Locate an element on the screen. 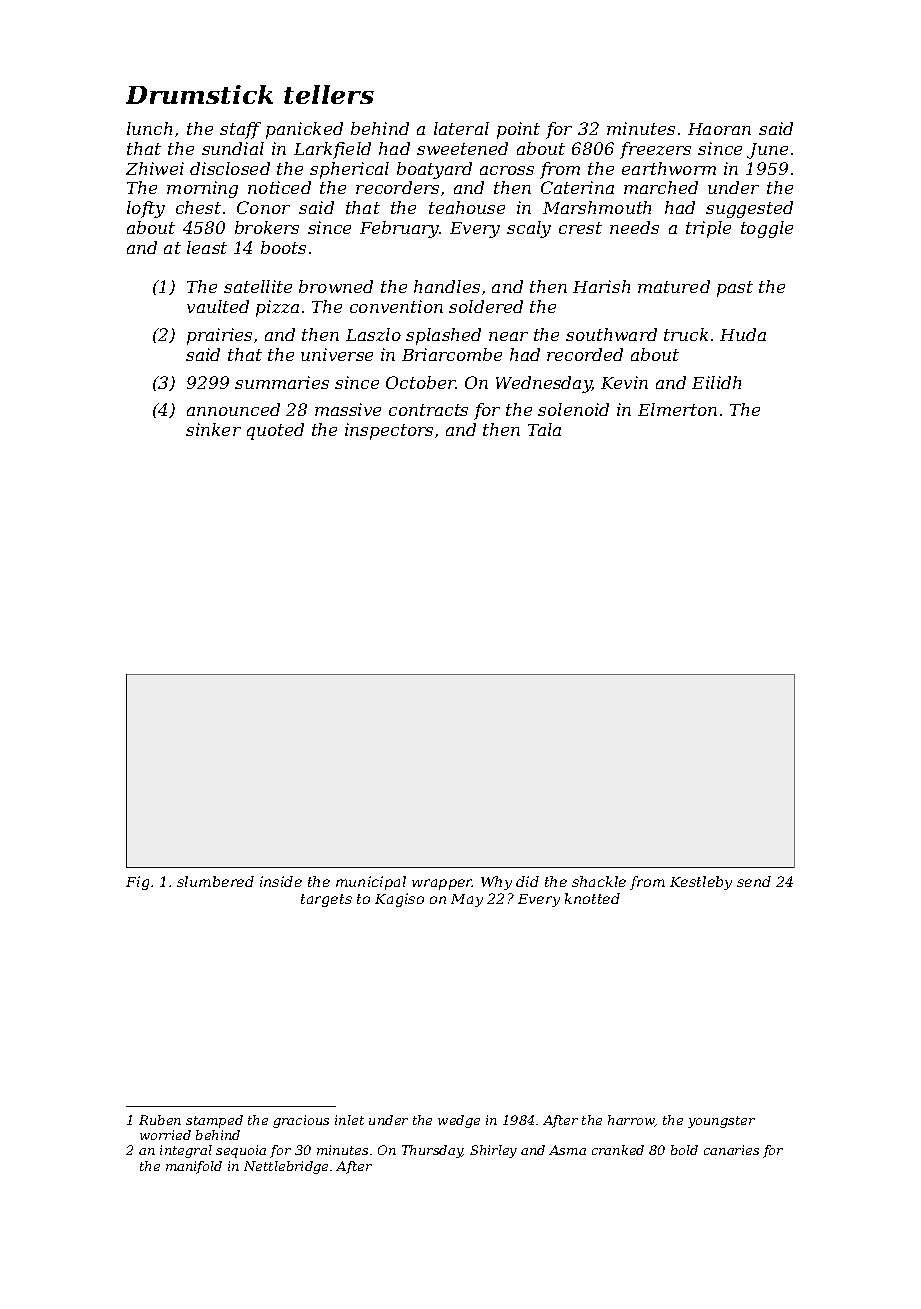 The width and height of the screenshot is (921, 1309). boatyard is located at coordinates (434, 170).
